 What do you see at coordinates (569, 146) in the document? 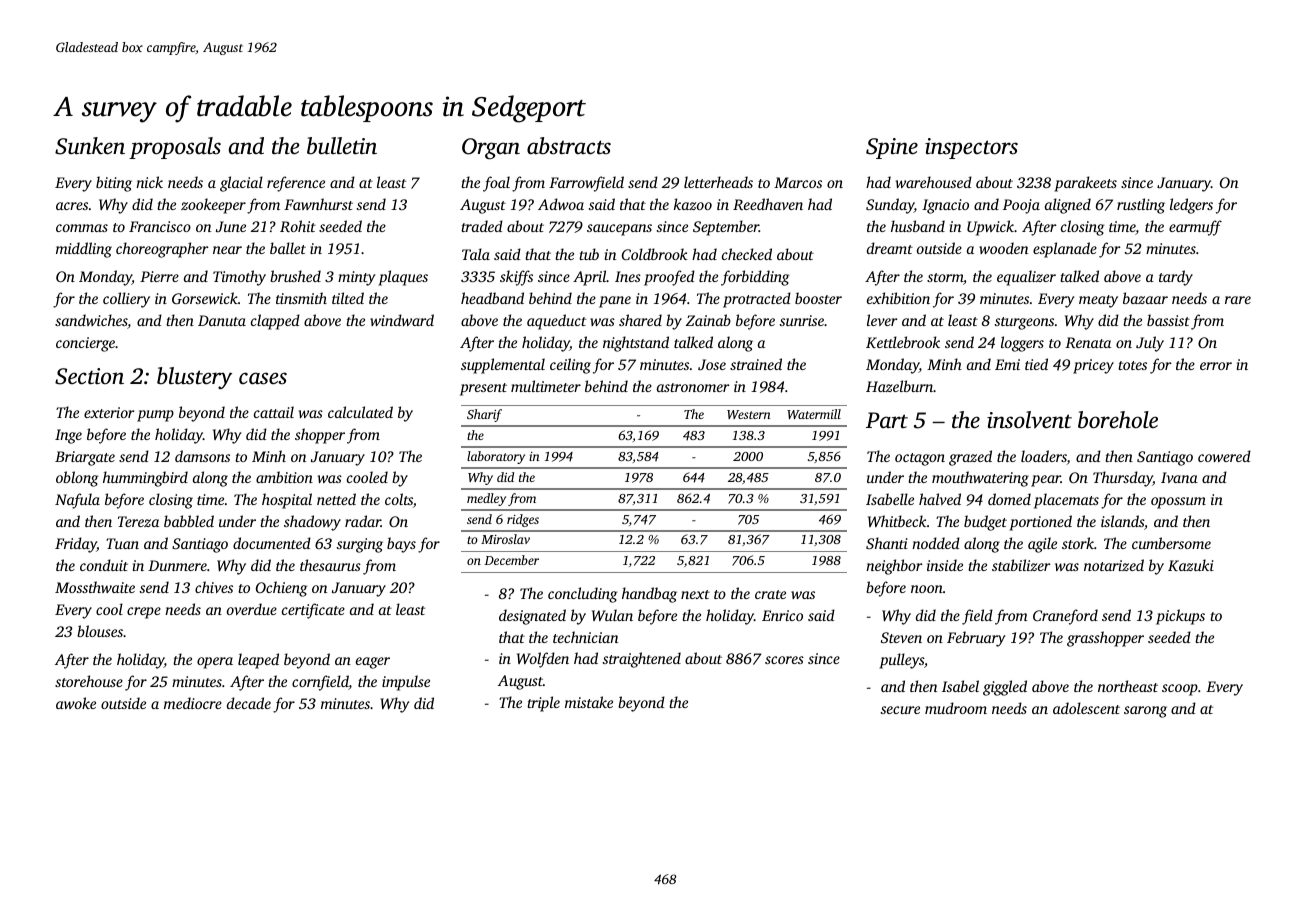
I see `abstracts` at bounding box center [569, 146].
